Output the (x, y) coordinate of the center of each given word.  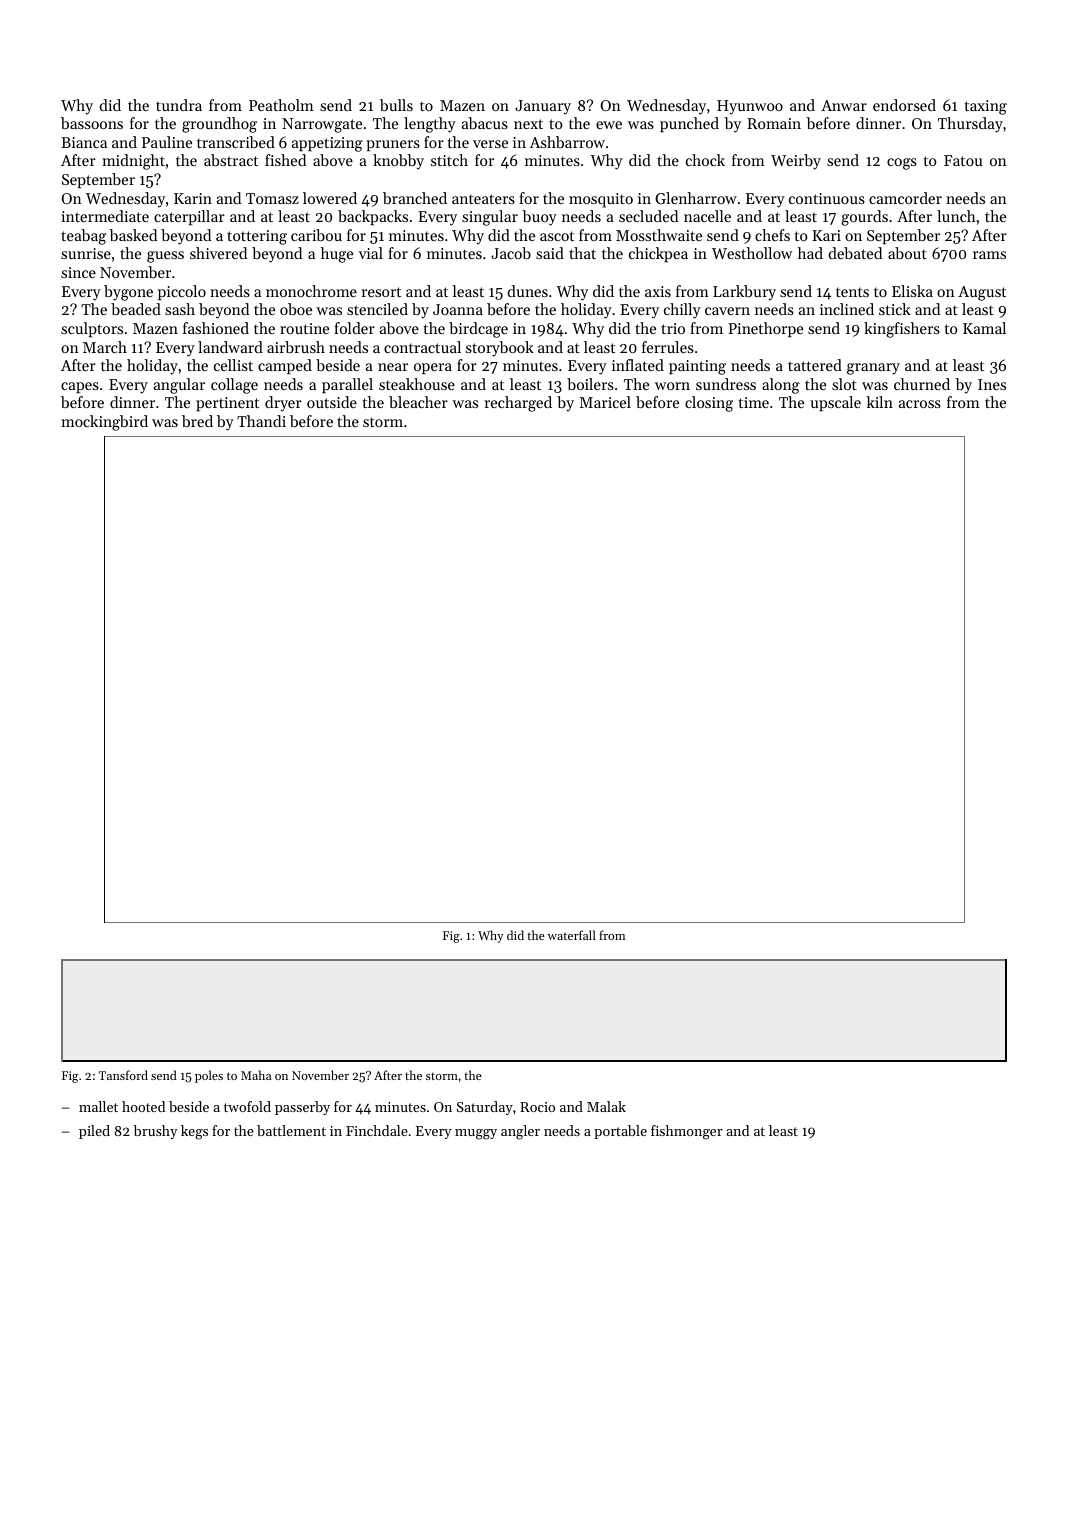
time (754, 402)
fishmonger (687, 1132)
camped (285, 366)
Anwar (844, 105)
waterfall (572, 935)
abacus (485, 123)
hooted (143, 1106)
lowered (330, 198)
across (920, 404)
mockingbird (104, 423)
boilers (590, 384)
